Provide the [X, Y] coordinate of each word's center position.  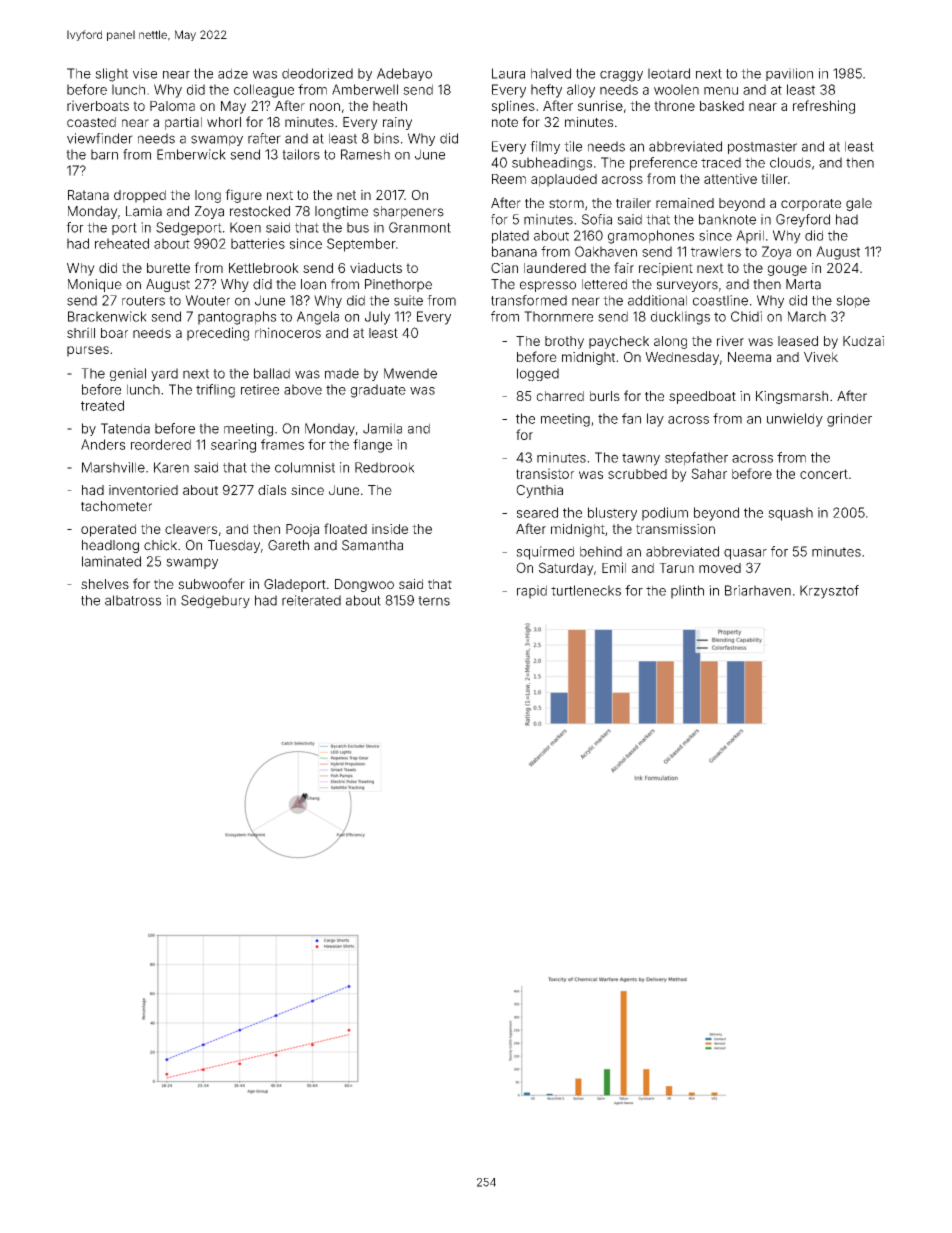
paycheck [619, 342]
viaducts [376, 268]
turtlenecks [586, 590]
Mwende [410, 373]
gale [859, 204]
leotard [669, 73]
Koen [245, 227]
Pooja [302, 530]
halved [551, 73]
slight [111, 75]
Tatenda [125, 428]
